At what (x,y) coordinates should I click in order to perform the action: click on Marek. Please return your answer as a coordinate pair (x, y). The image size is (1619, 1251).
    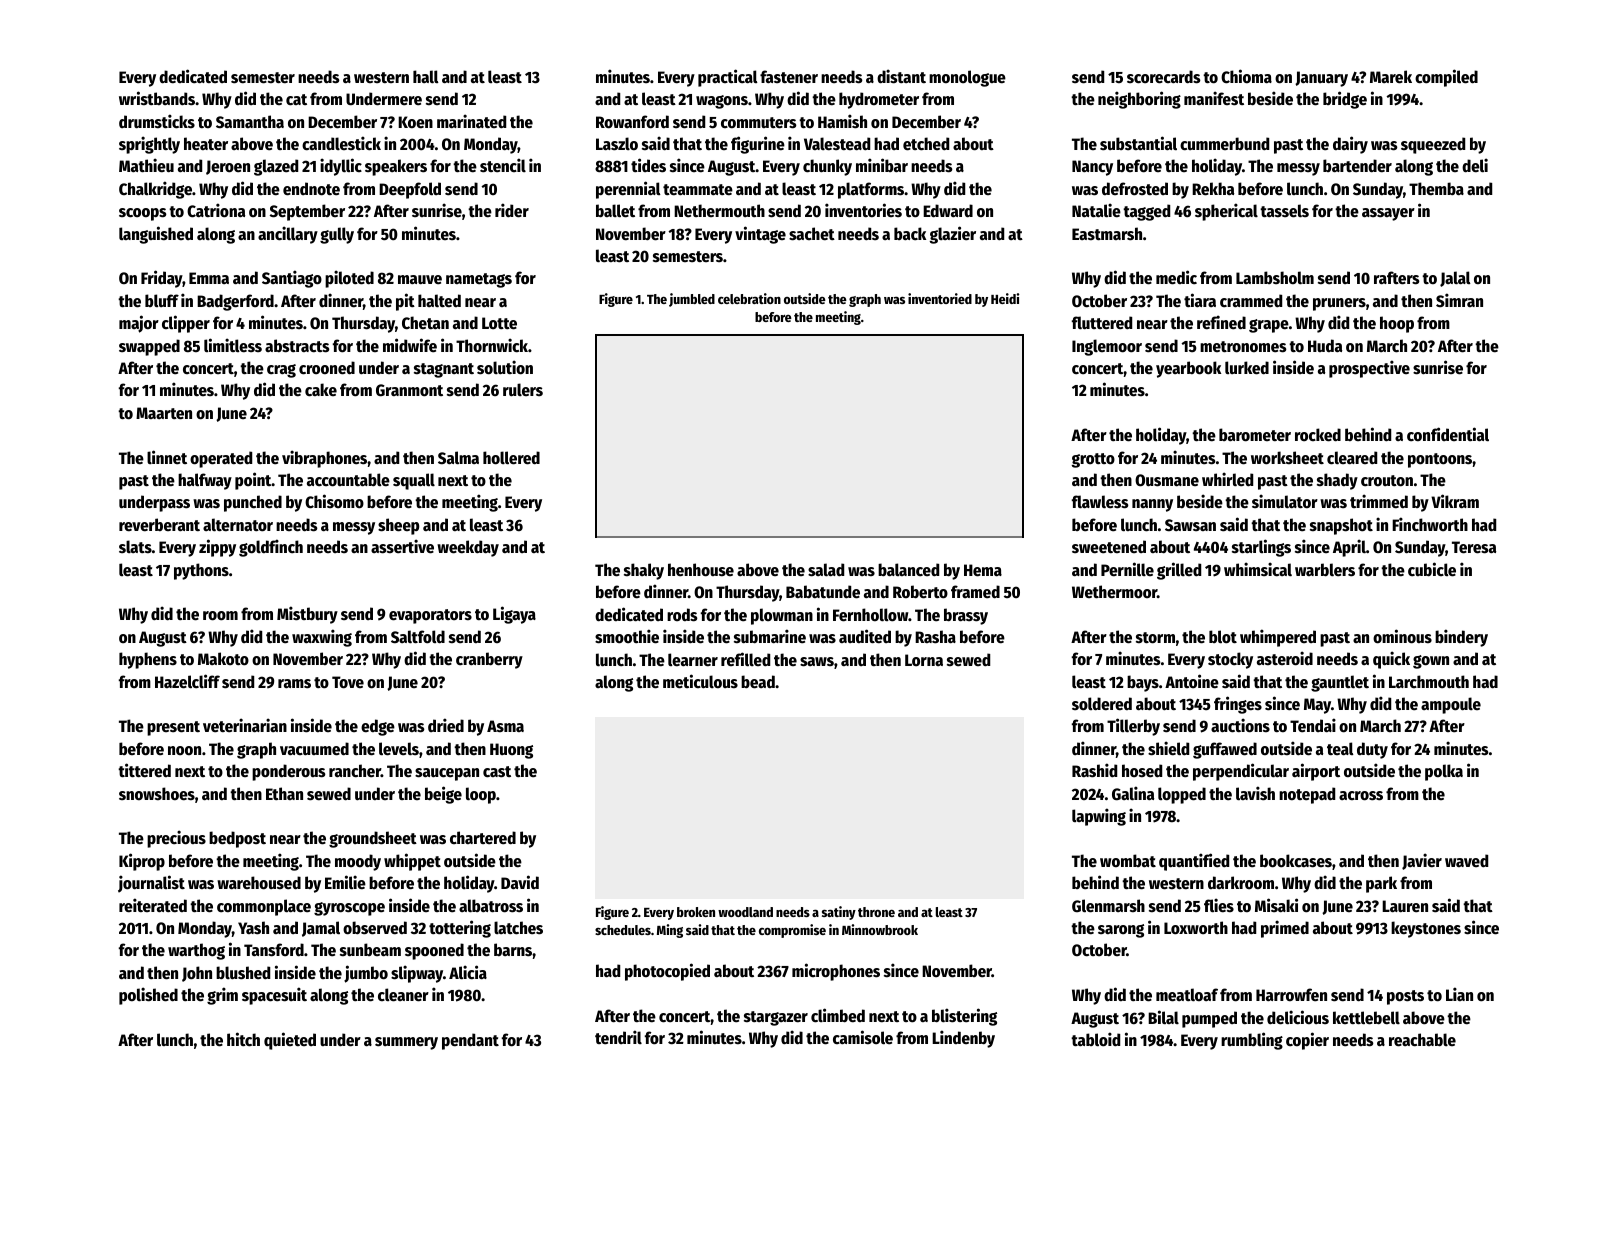
    Looking at the image, I should click on (1391, 77).
